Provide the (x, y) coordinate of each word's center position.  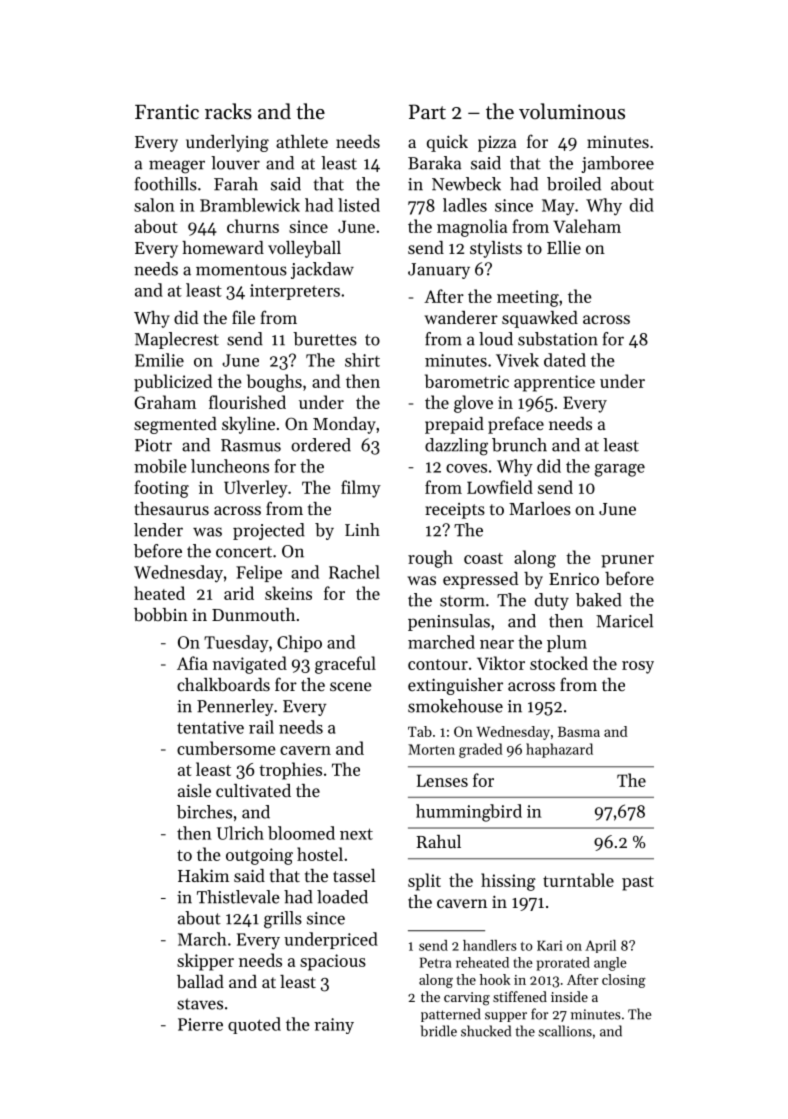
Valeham (587, 226)
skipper (205, 962)
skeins (288, 593)
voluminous (572, 111)
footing (161, 489)
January (439, 271)
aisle (194, 790)
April (600, 946)
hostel (320, 854)
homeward (223, 247)
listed (359, 205)
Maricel (624, 621)
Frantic (167, 112)
